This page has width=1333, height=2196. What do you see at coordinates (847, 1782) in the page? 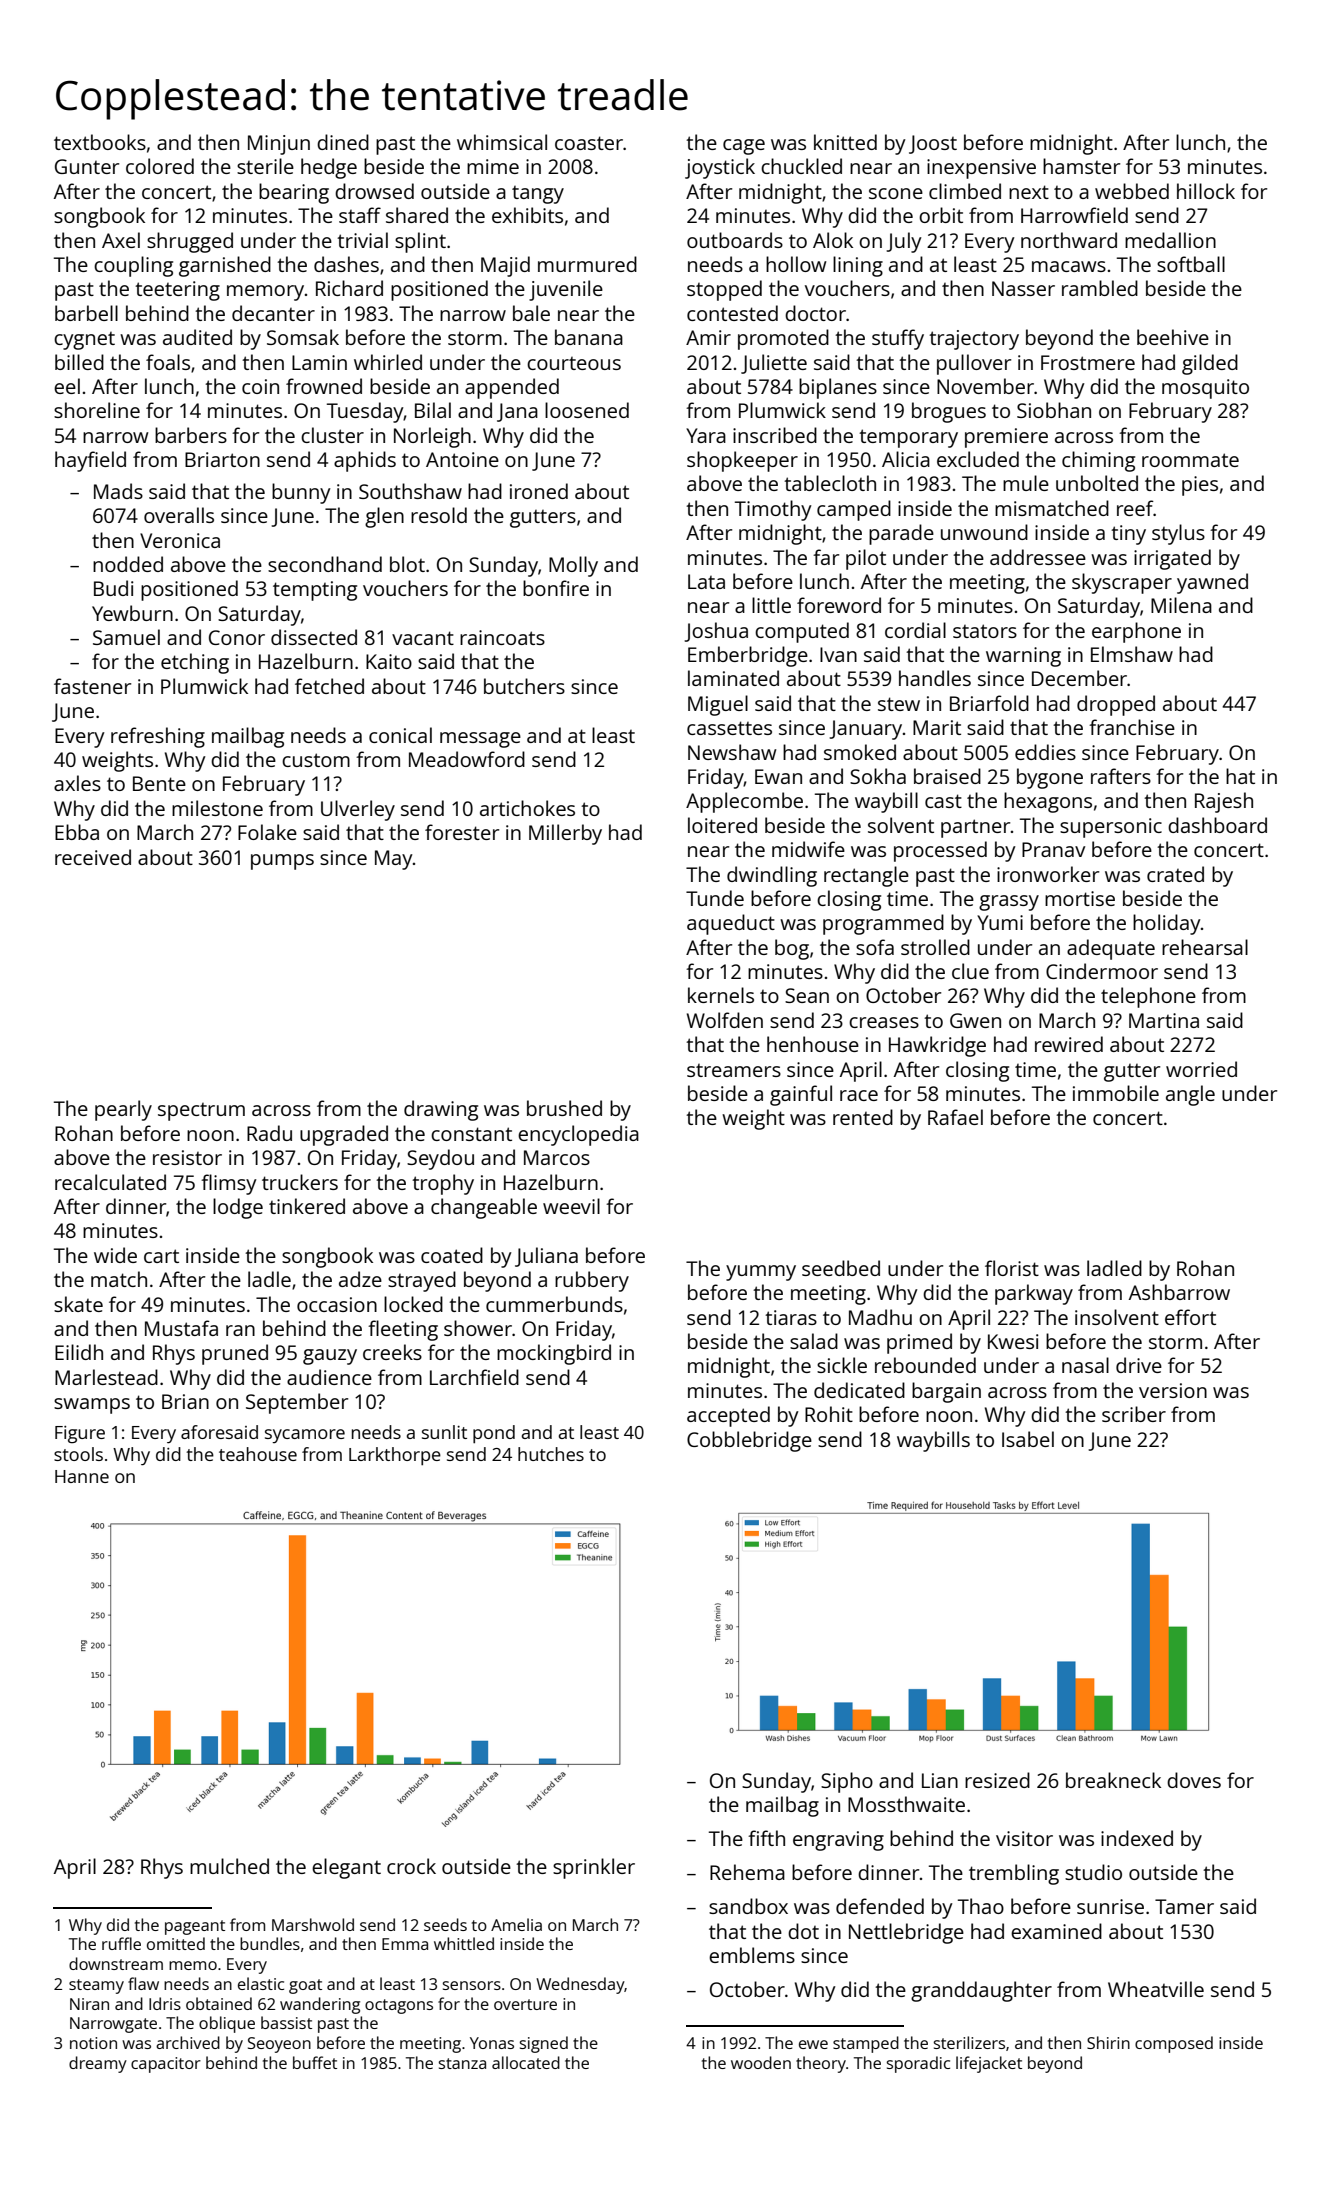
I see `Sipho` at bounding box center [847, 1782].
